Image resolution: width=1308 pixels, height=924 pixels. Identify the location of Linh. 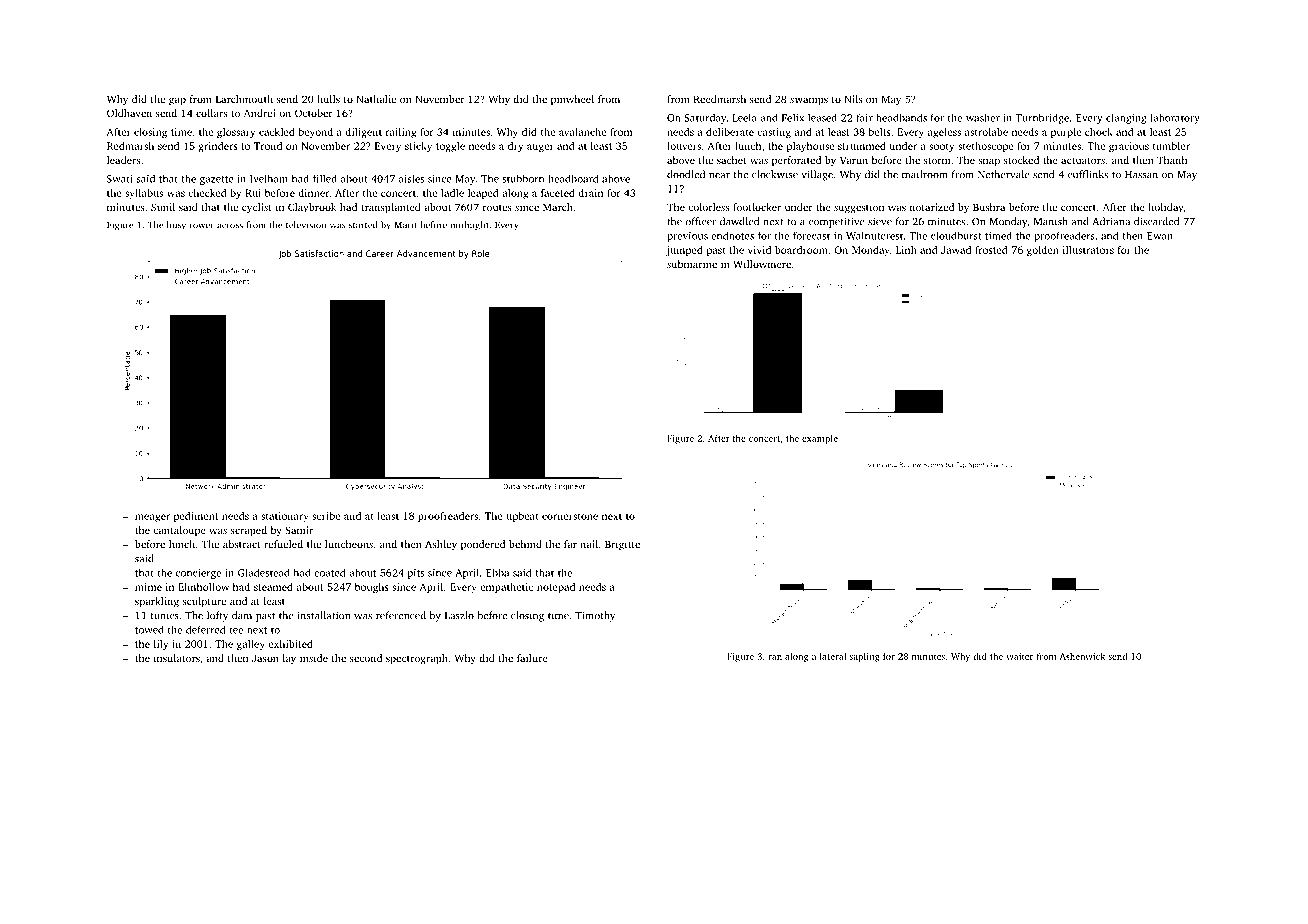
(906, 250).
